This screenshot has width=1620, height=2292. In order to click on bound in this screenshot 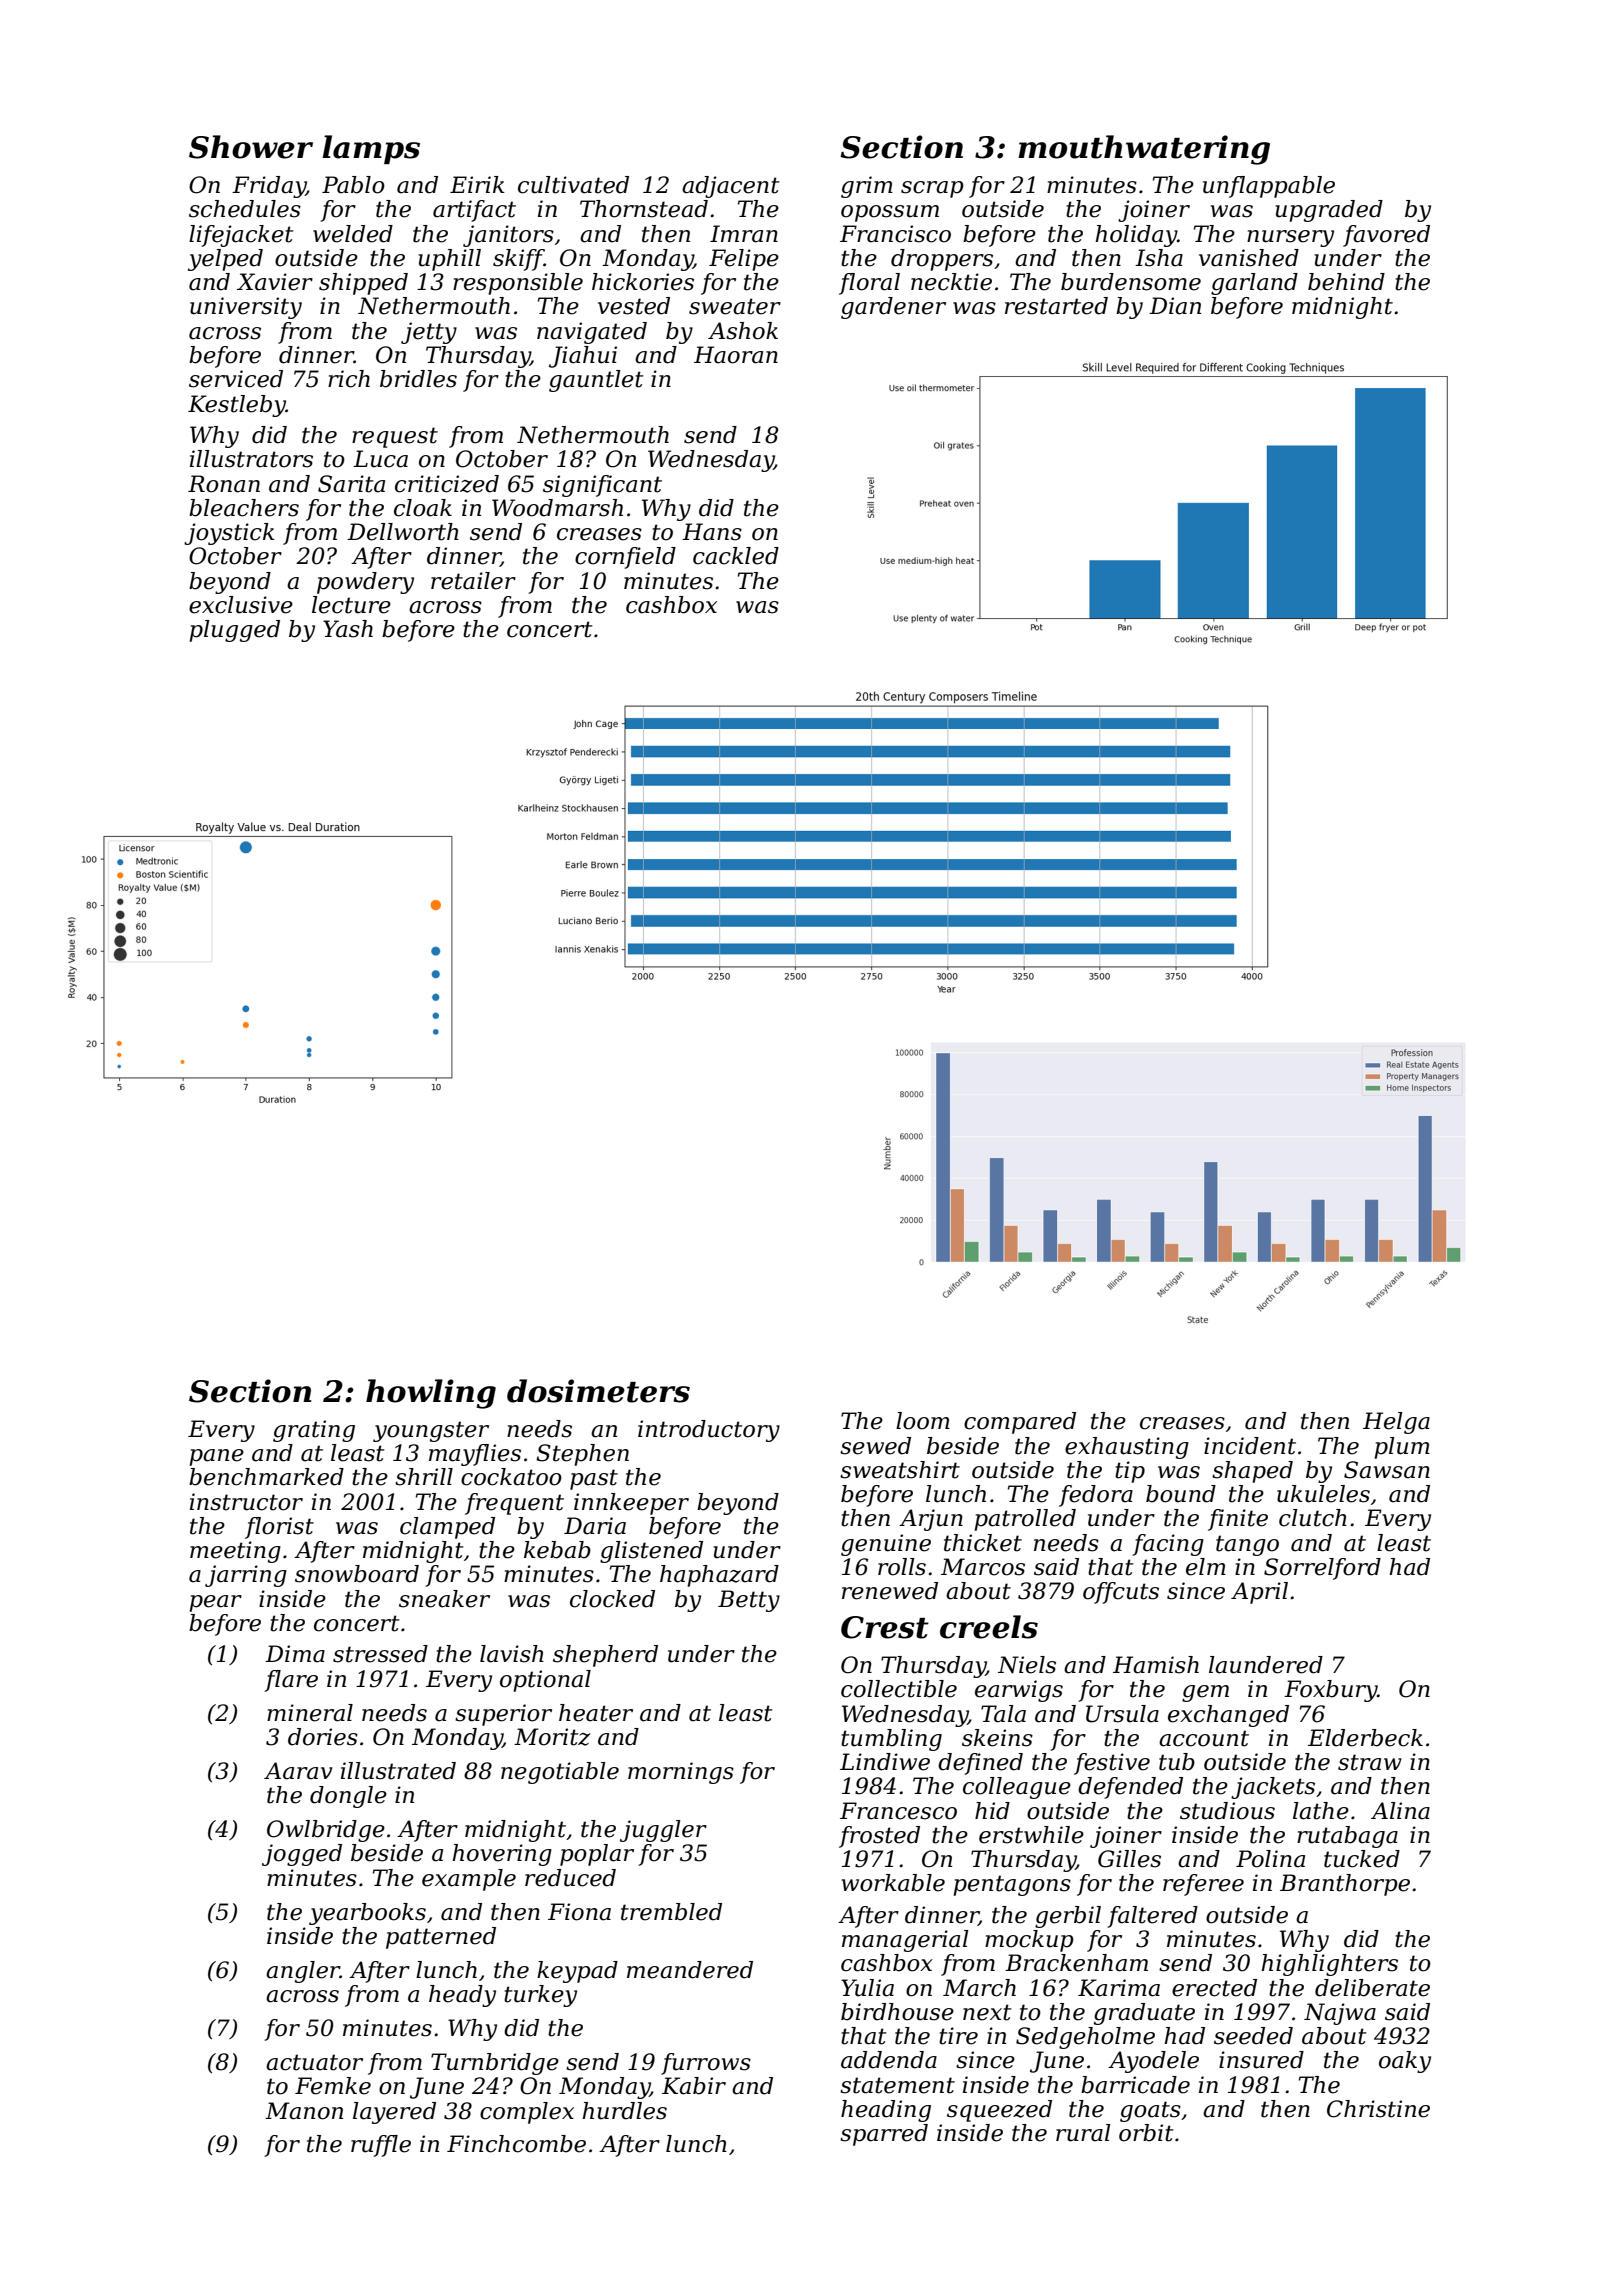, I will do `click(1181, 1494)`.
